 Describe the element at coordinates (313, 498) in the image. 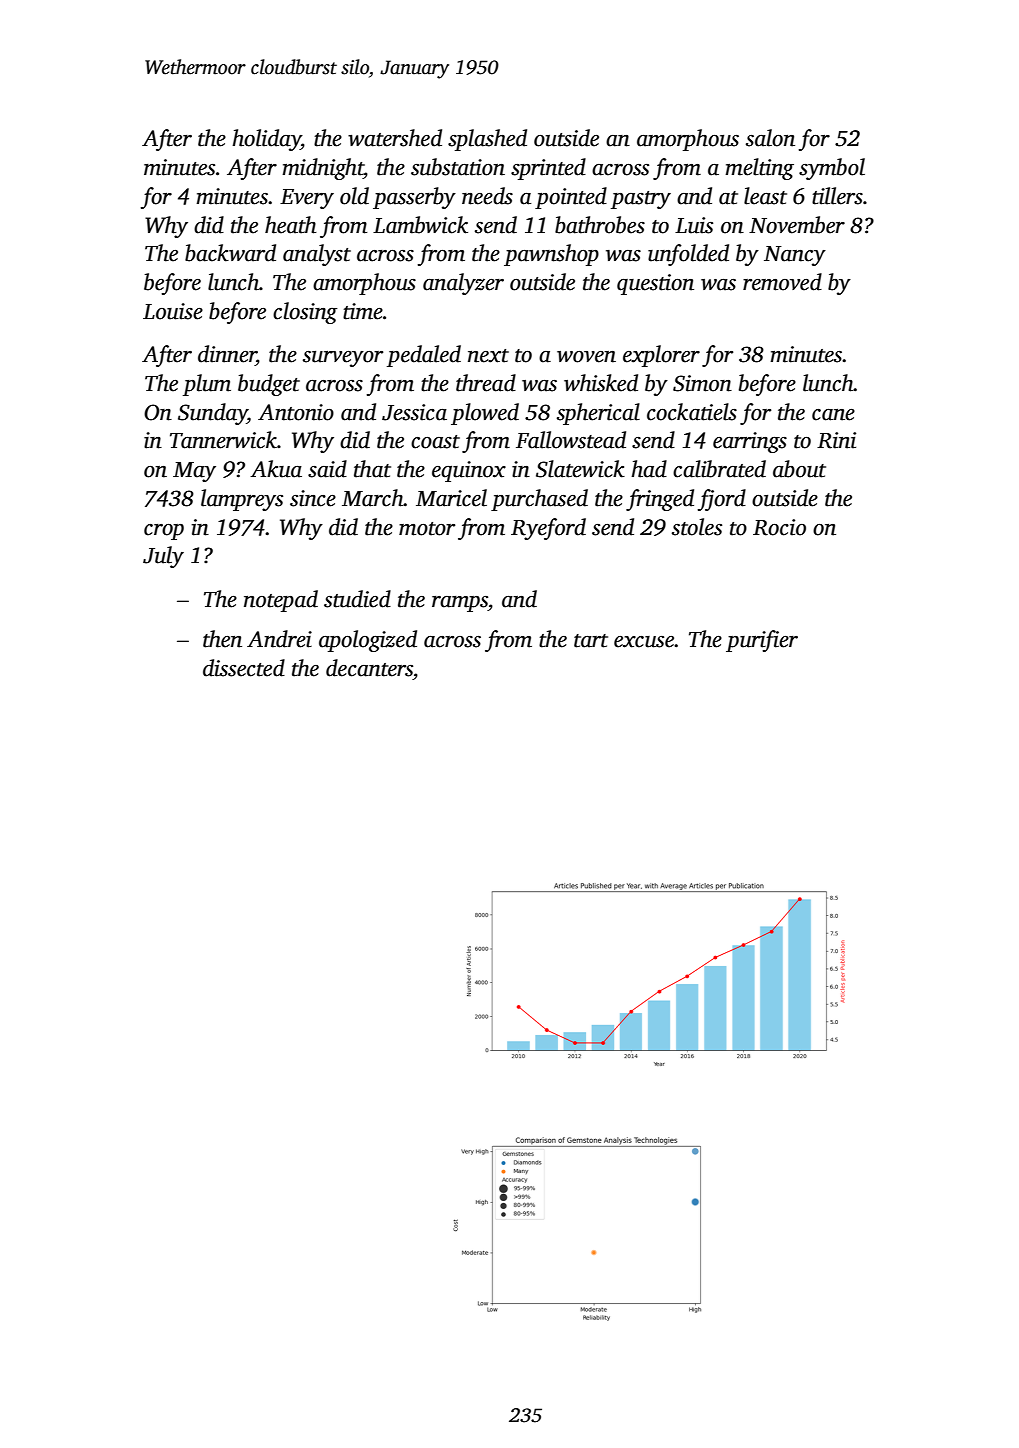

I see `since` at that location.
